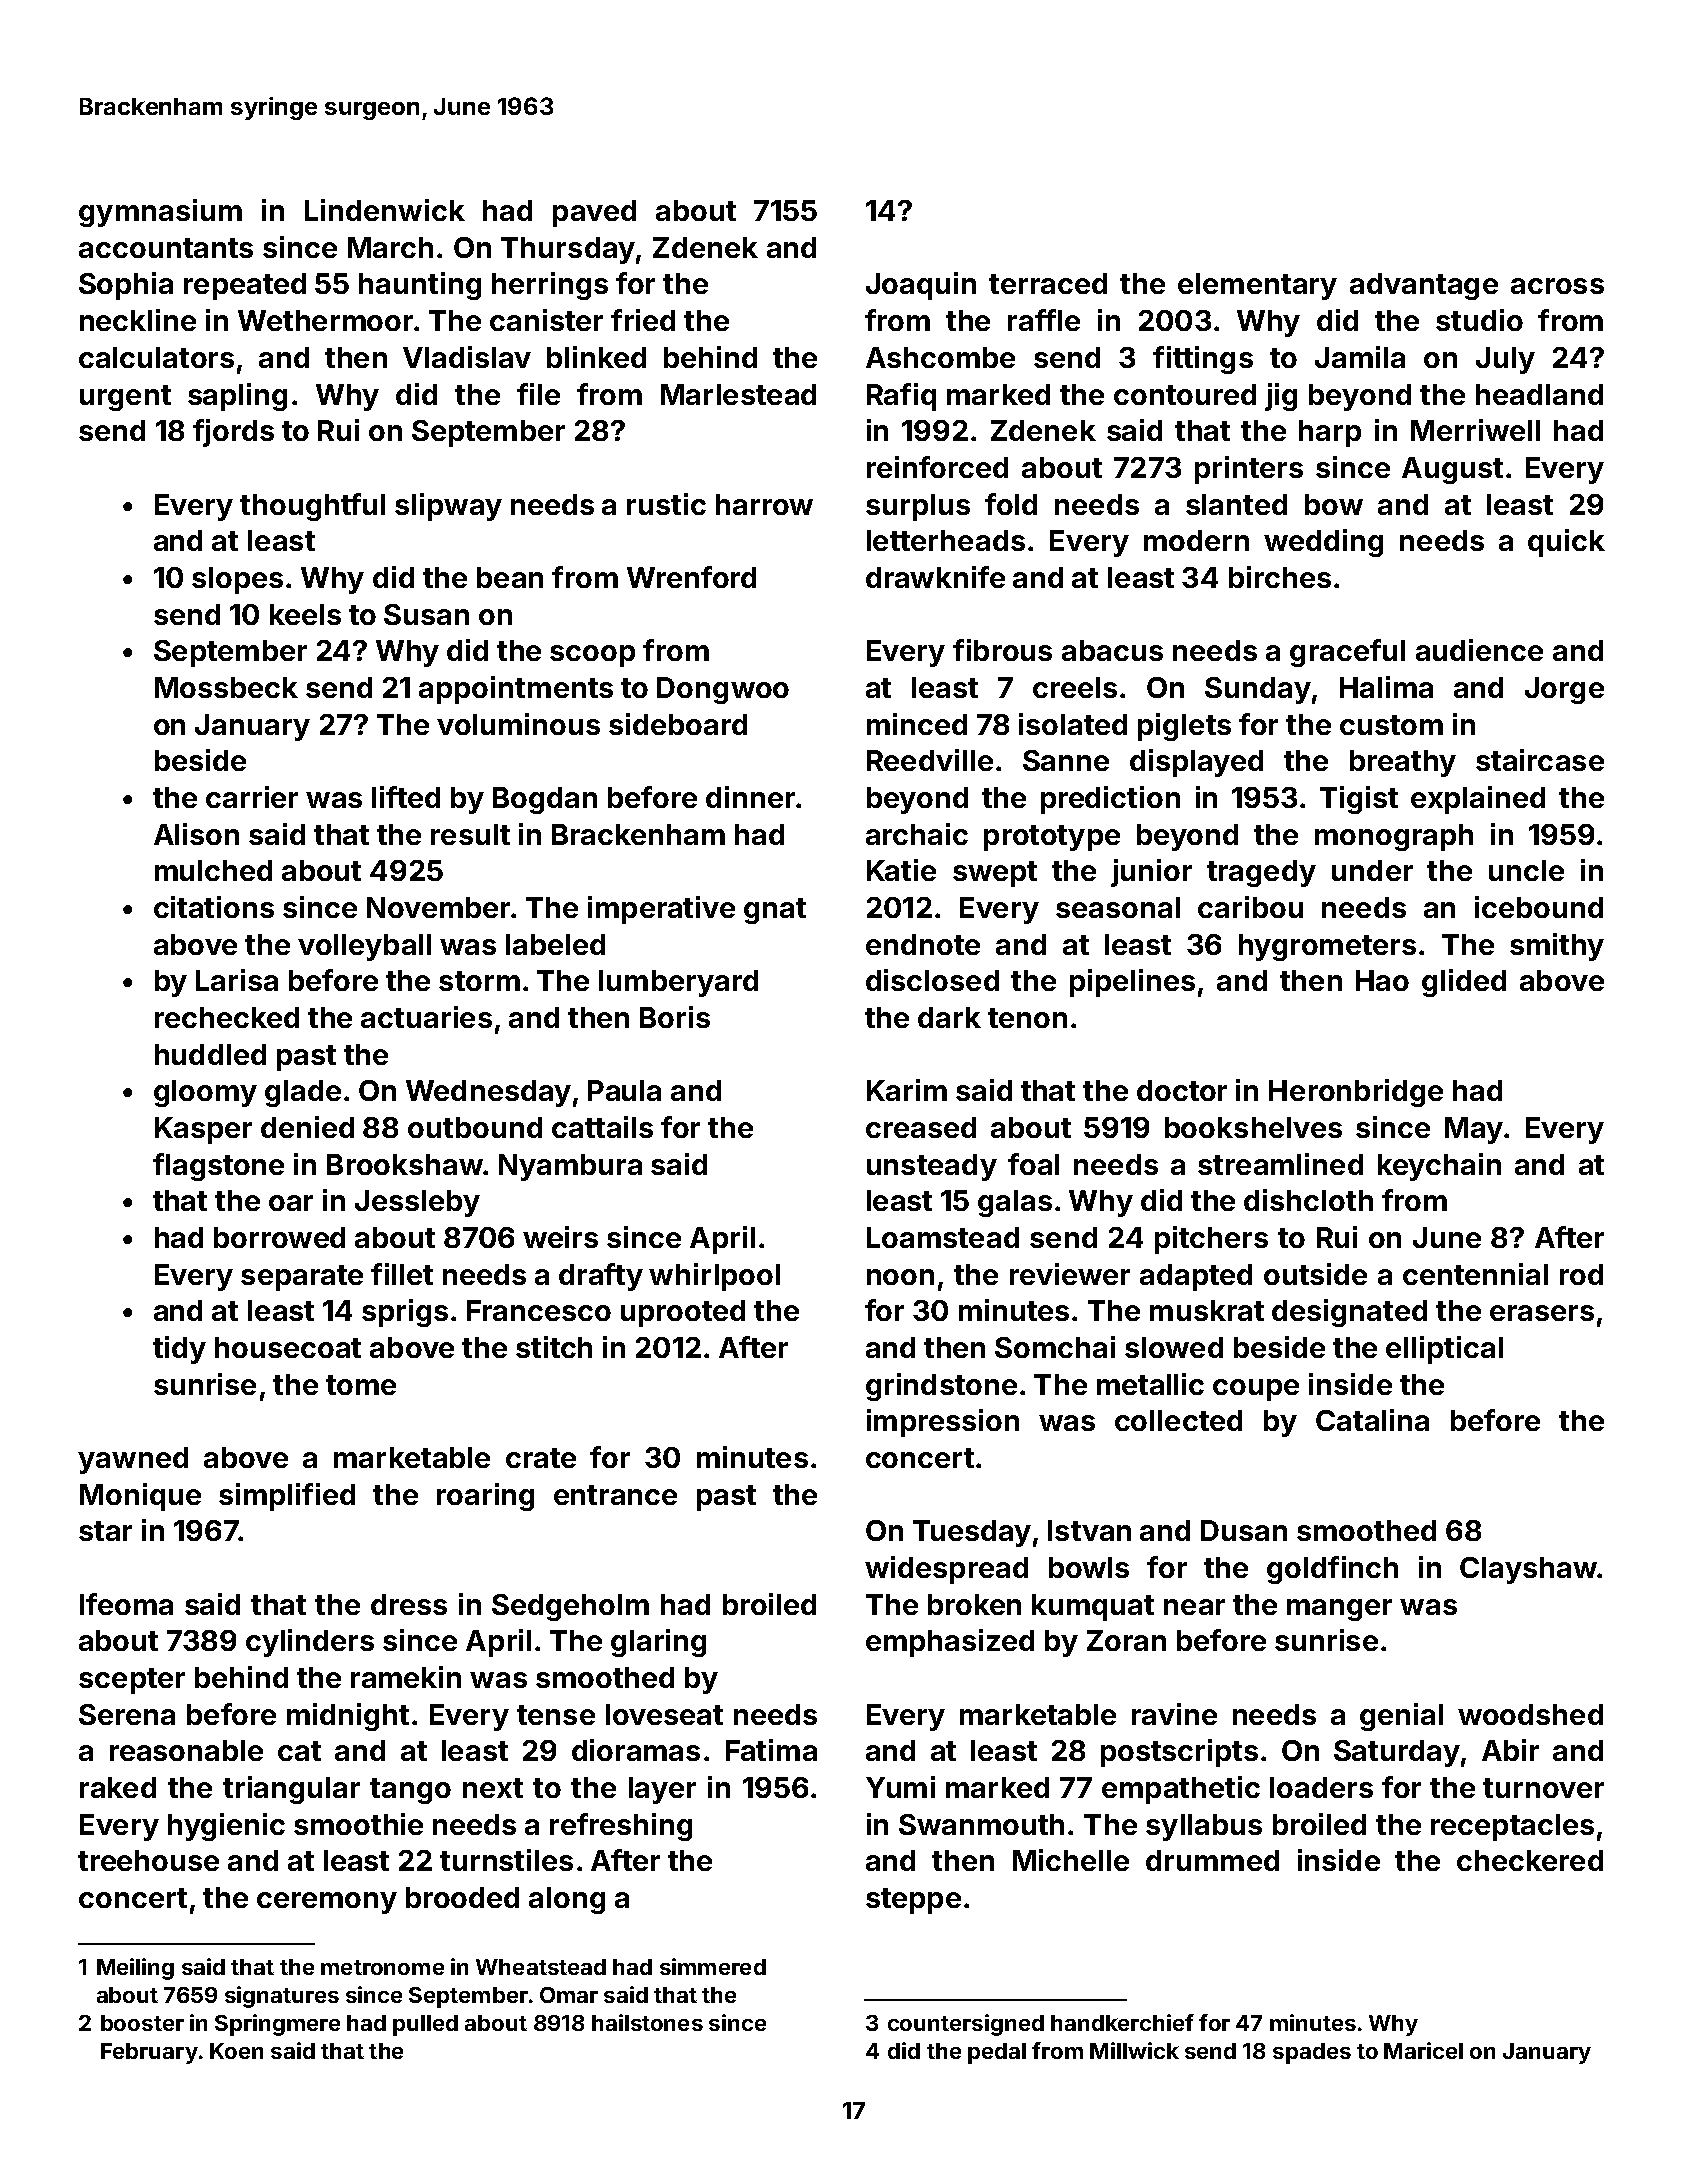 The image size is (1683, 2178). What do you see at coordinates (196, 834) in the document?
I see `Alison` at bounding box center [196, 834].
